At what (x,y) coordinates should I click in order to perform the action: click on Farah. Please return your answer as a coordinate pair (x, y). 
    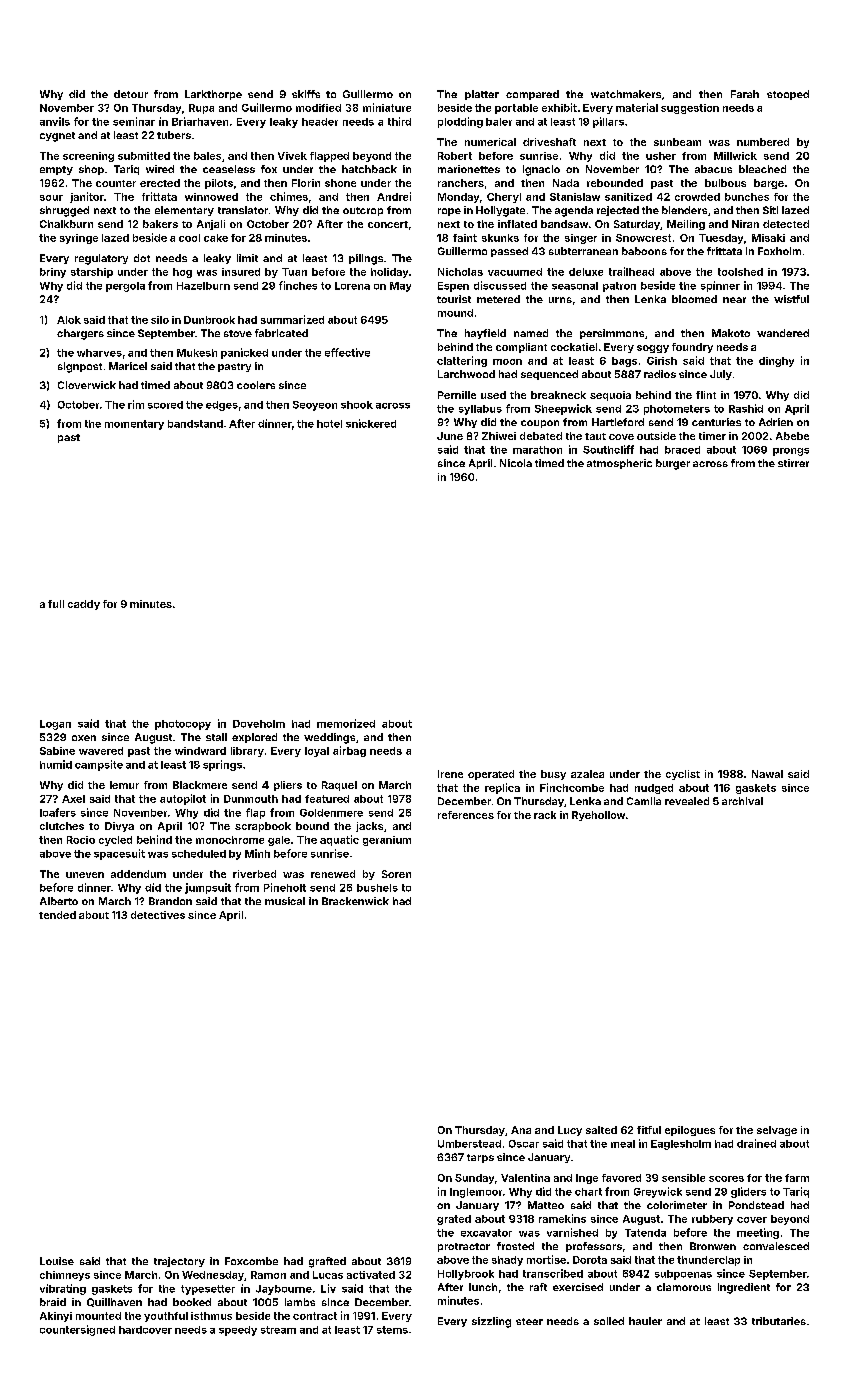
    Looking at the image, I should click on (745, 94).
